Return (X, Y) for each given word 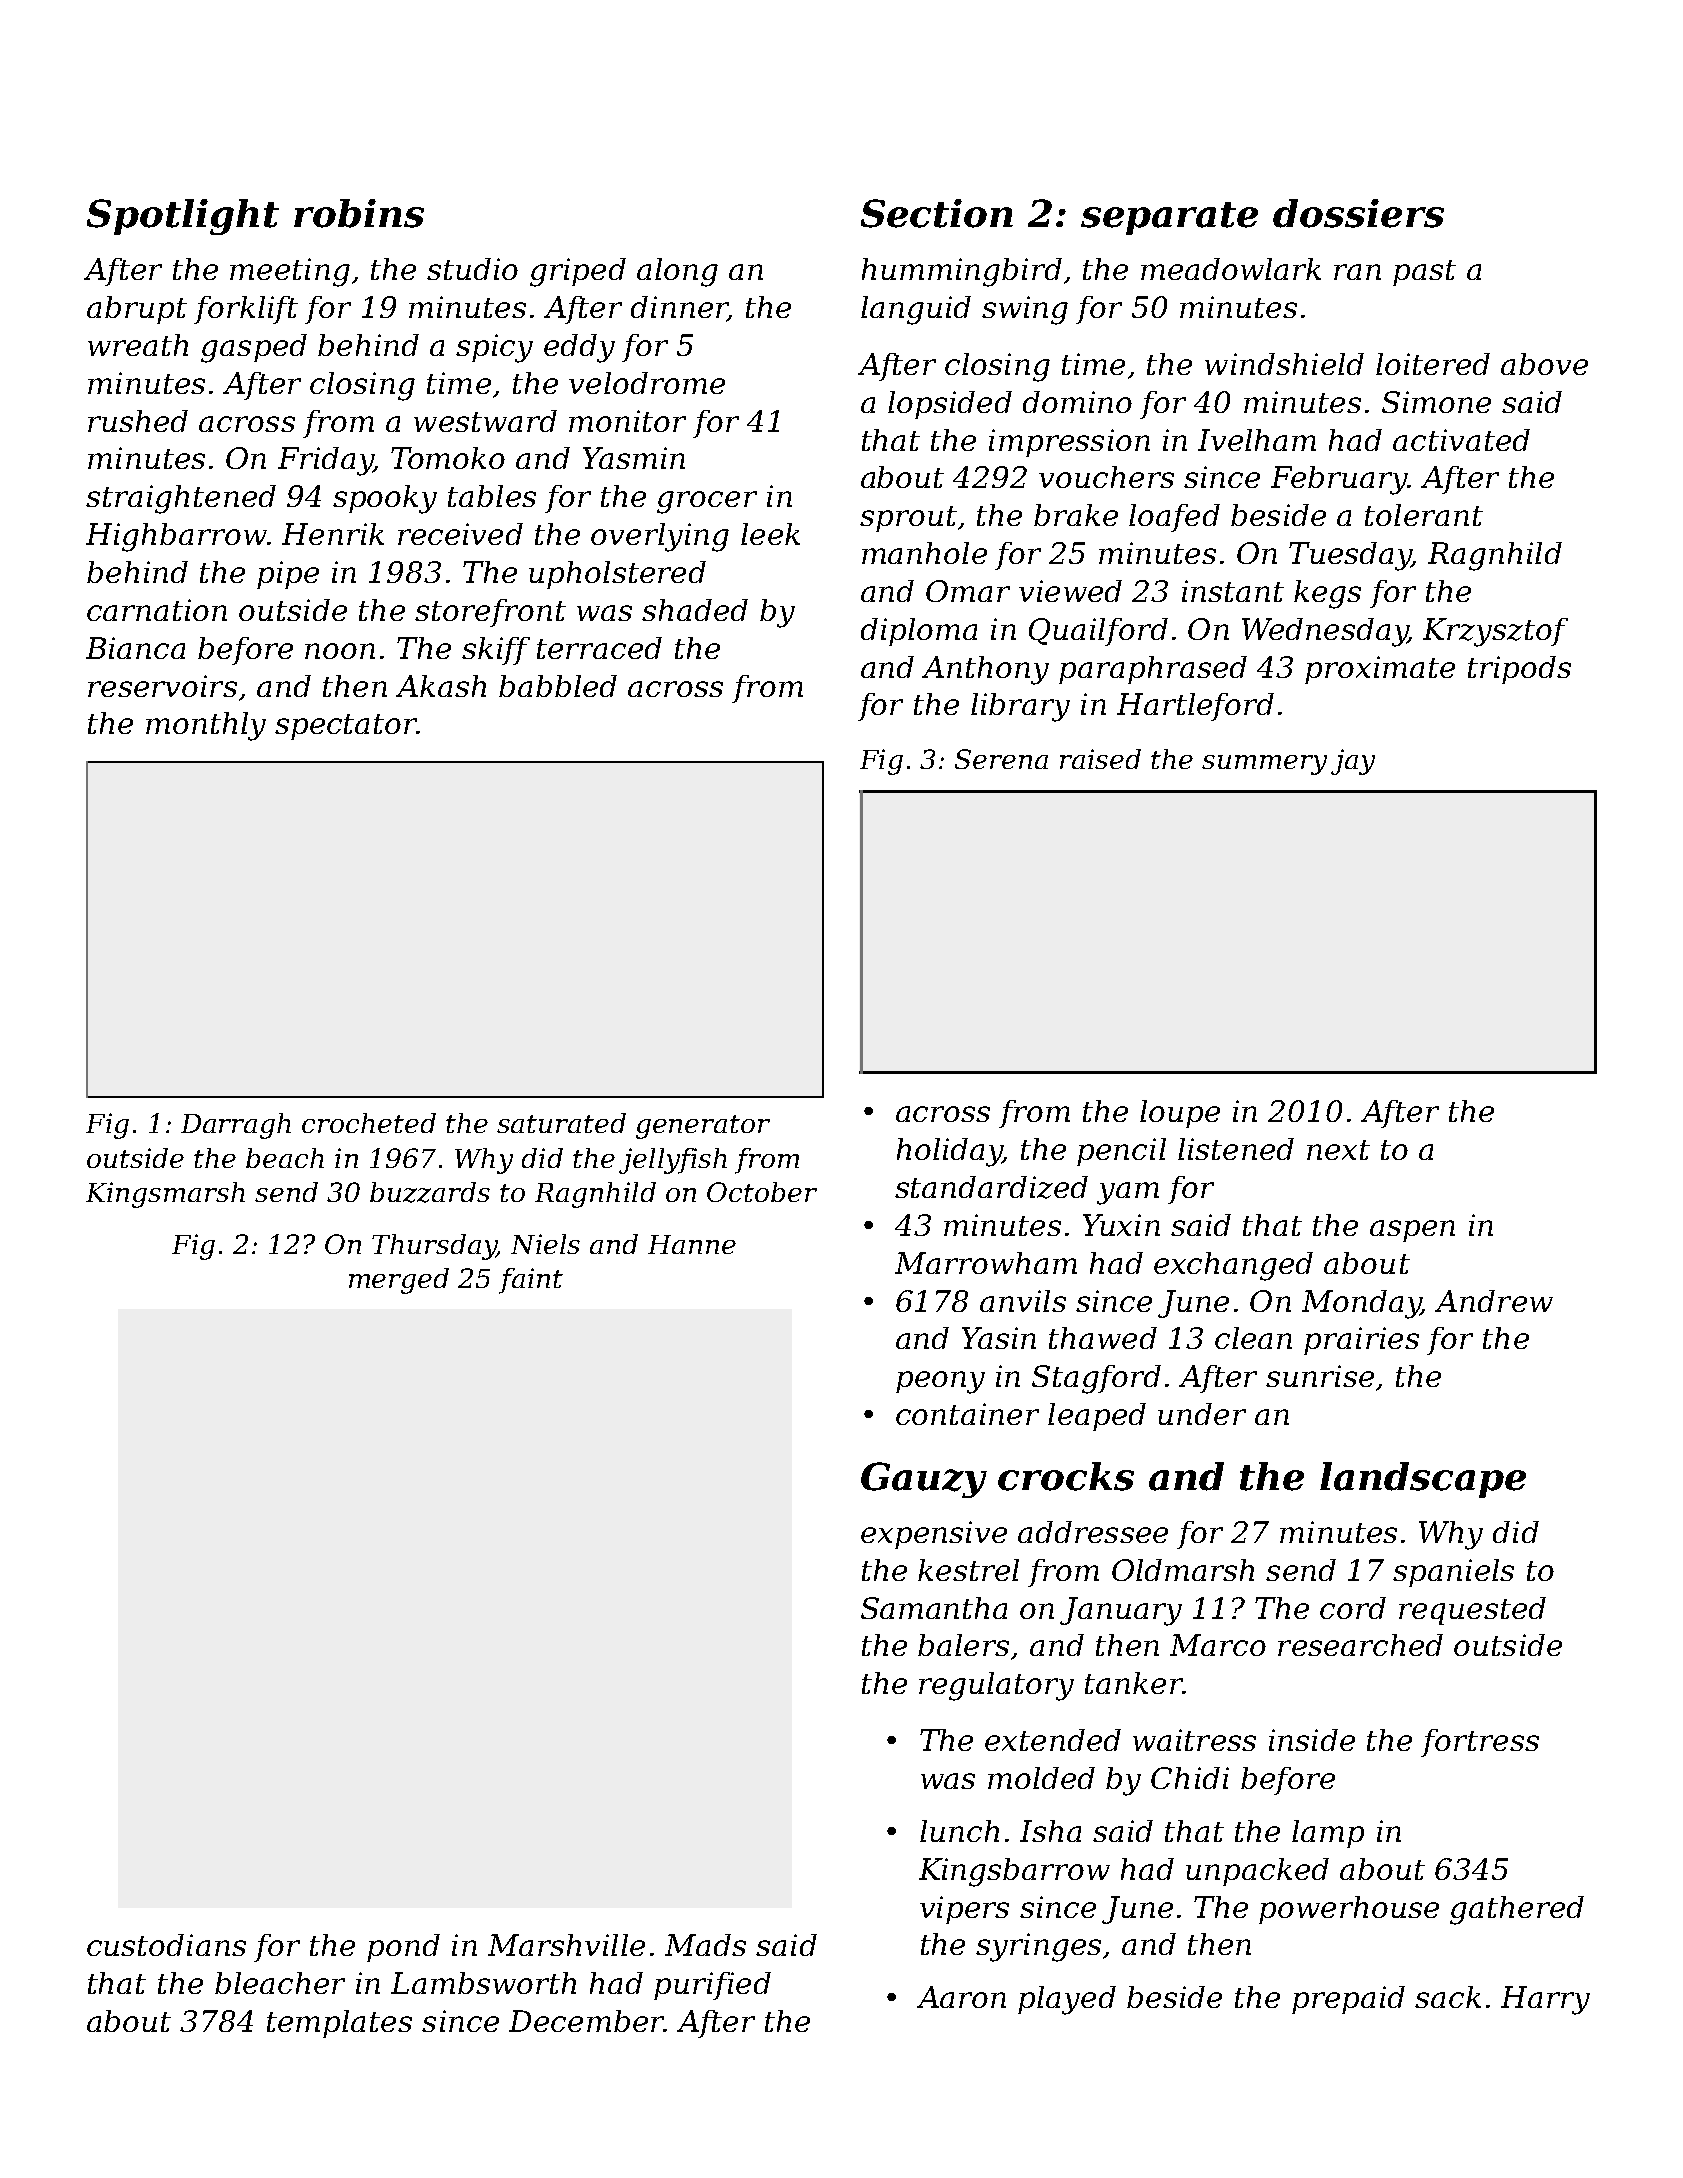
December (586, 2021)
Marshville (566, 1945)
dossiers (1358, 213)
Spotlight (183, 217)
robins (359, 213)
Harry (1545, 2000)
